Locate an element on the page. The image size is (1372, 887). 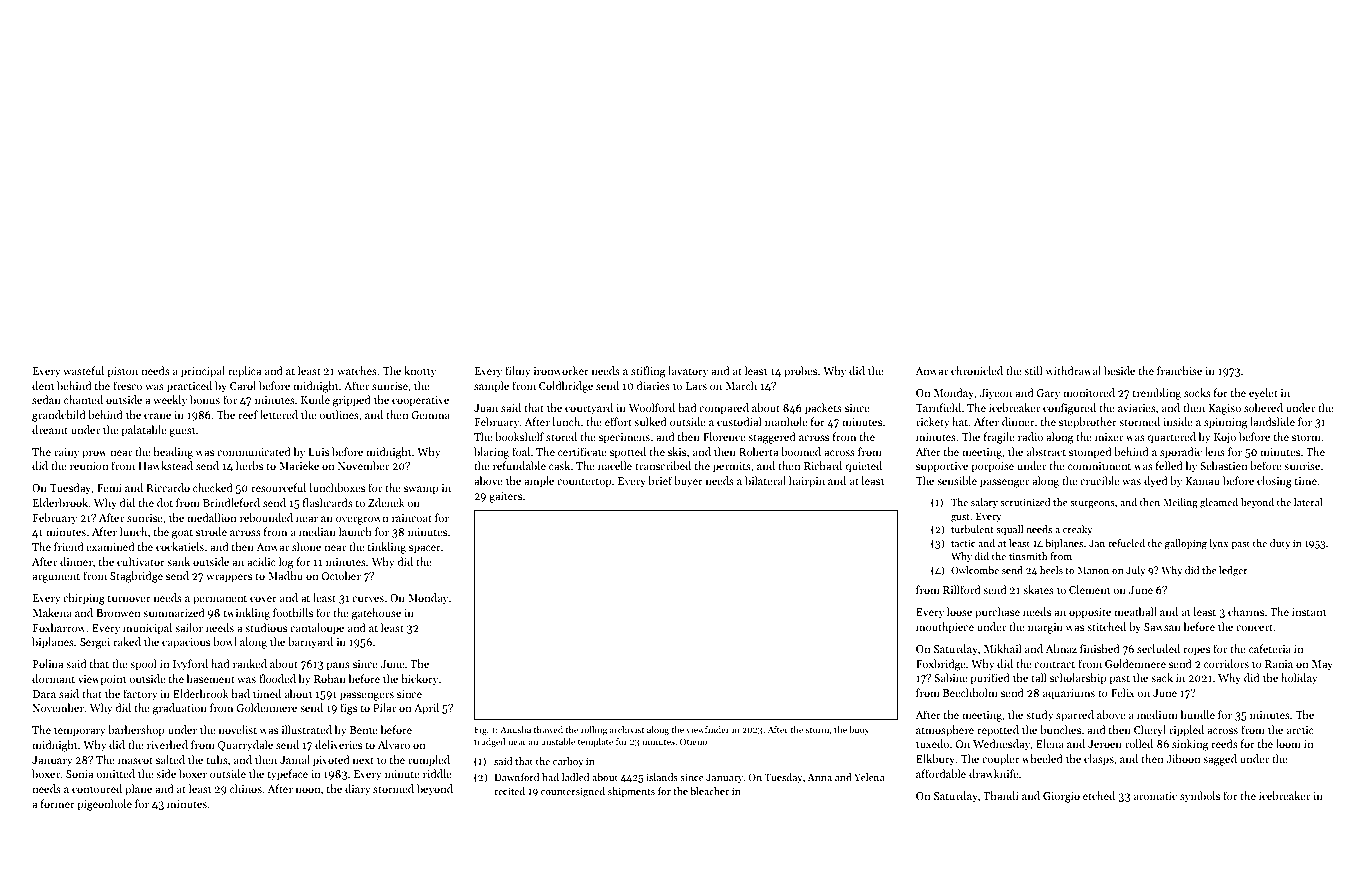
curves is located at coordinates (368, 599).
